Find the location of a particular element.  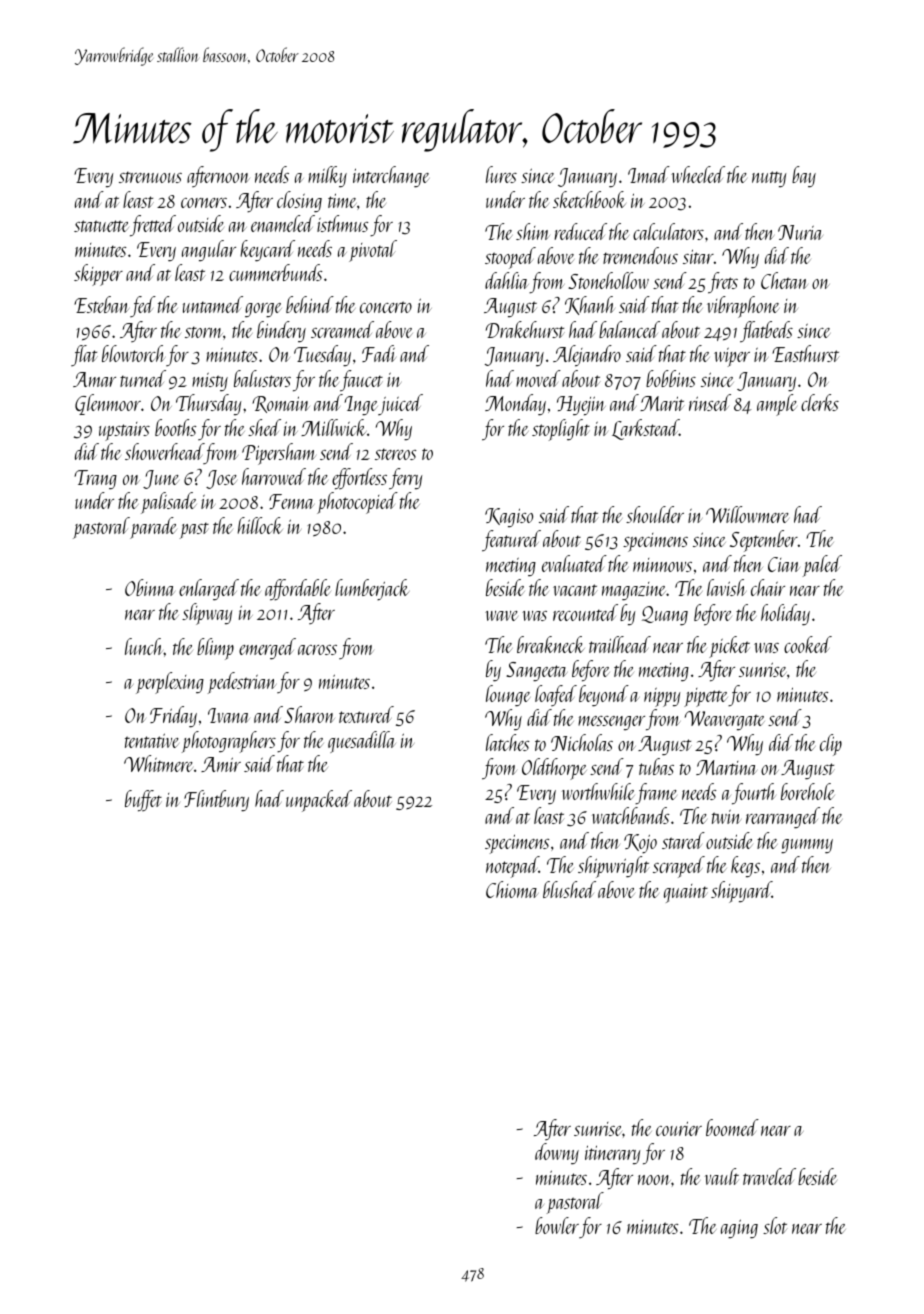

statuette is located at coordinates (101, 226).
